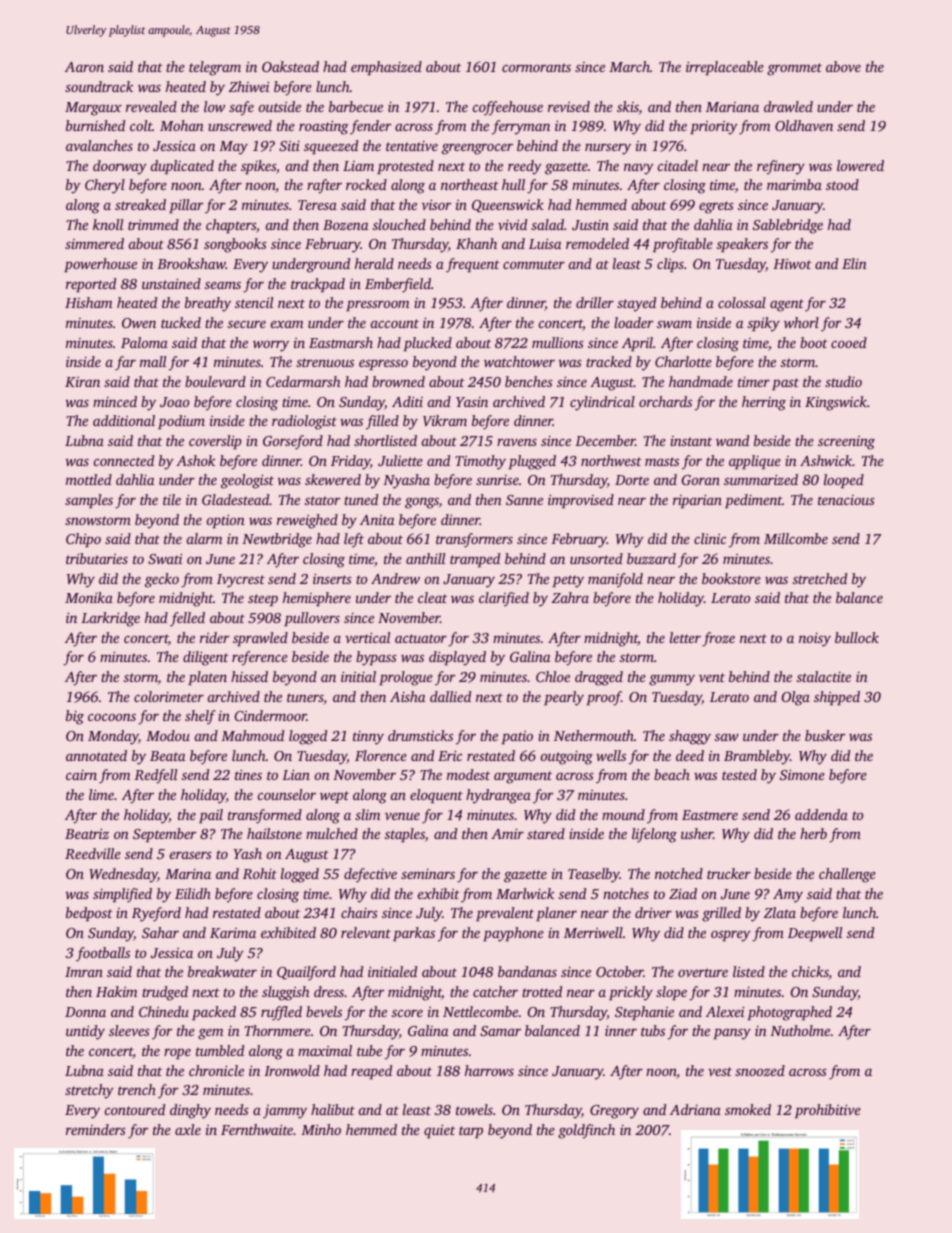 This screenshot has width=952, height=1233. Describe the element at coordinates (84, 67) in the screenshot. I see `Aaron` at that location.
